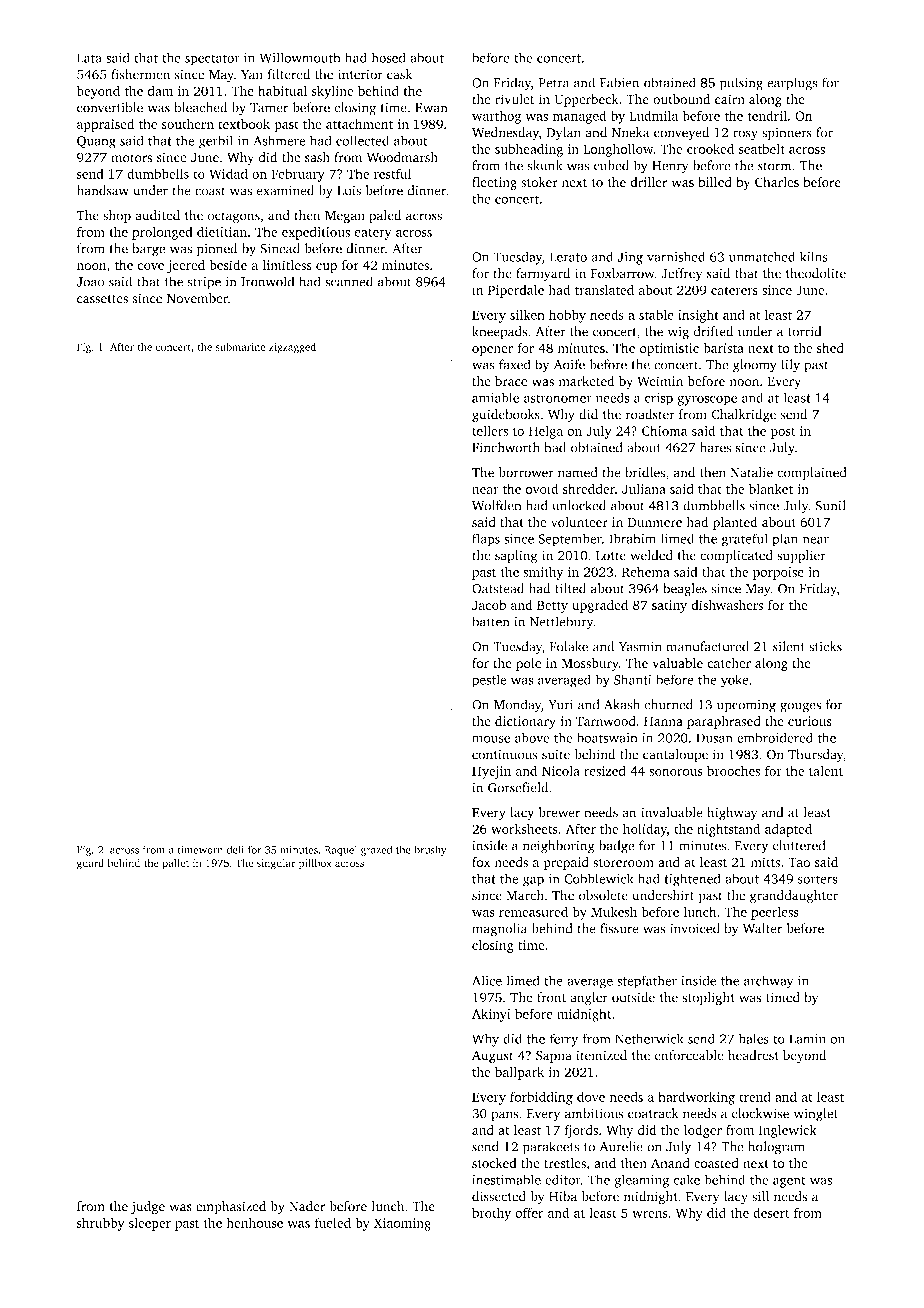 Image resolution: width=924 pixels, height=1308 pixels. I want to click on tellers, so click(490, 431).
